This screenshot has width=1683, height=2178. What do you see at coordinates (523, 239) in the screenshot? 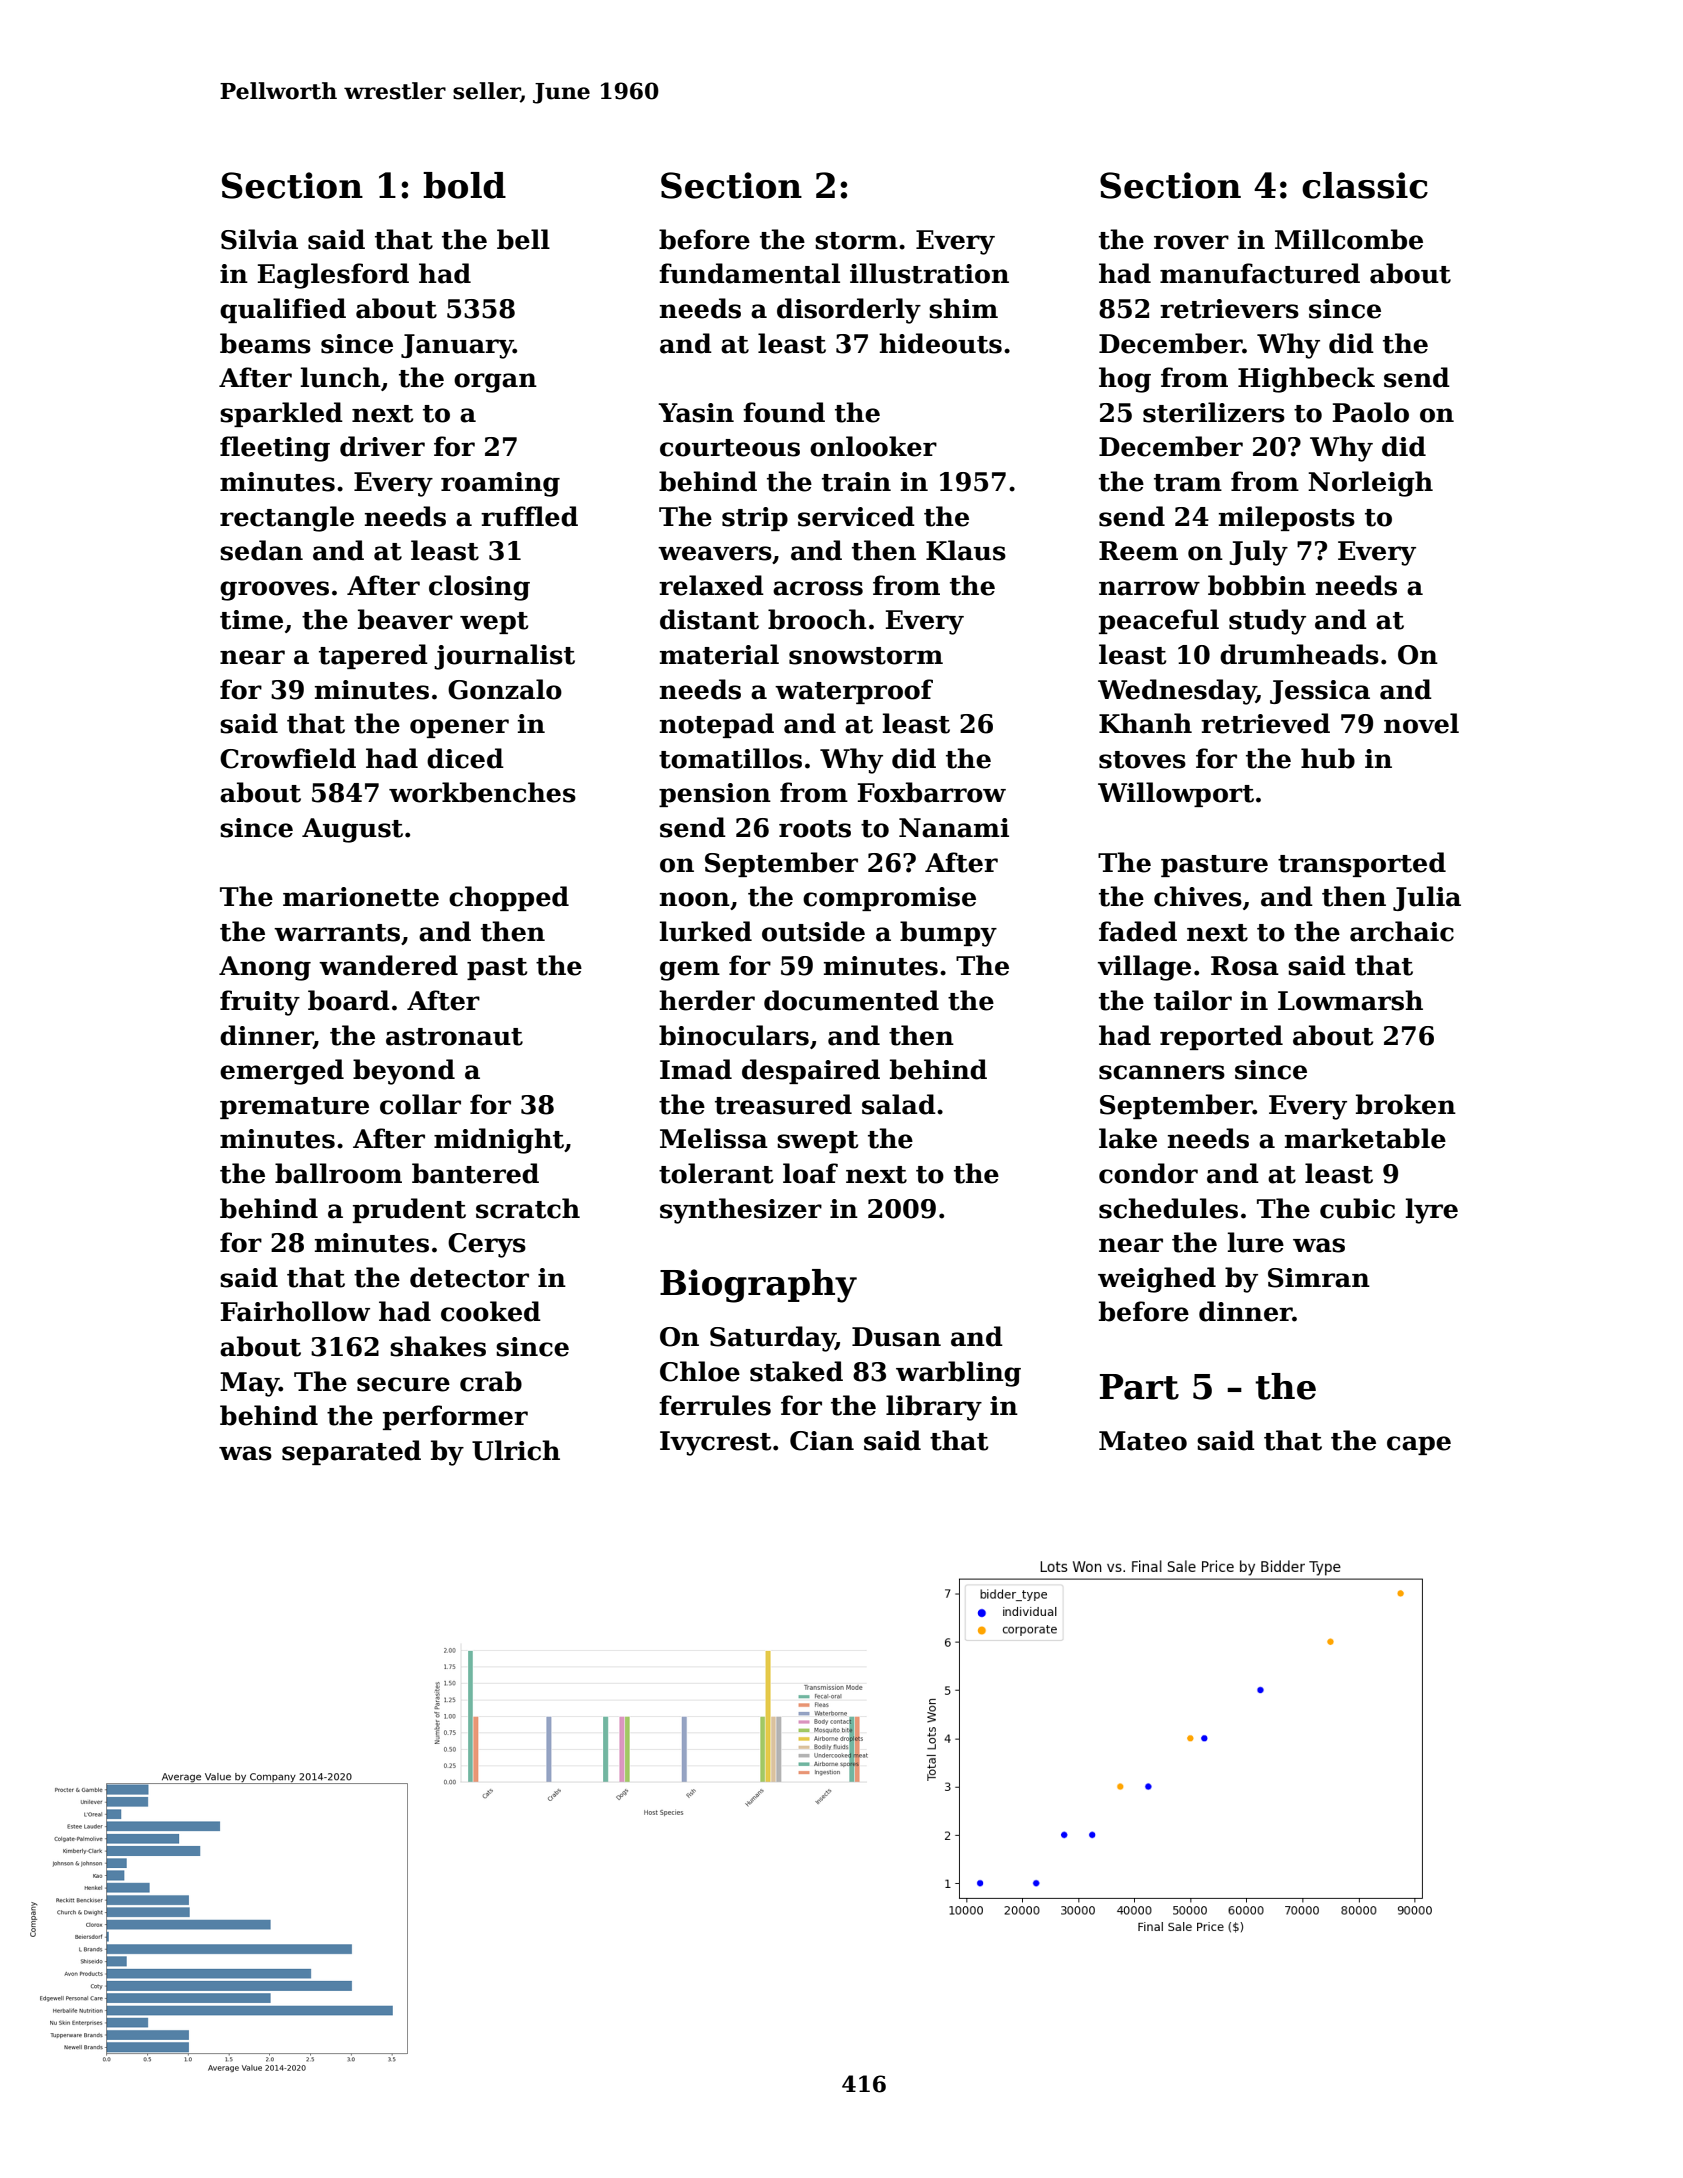
I see `bell` at bounding box center [523, 239].
